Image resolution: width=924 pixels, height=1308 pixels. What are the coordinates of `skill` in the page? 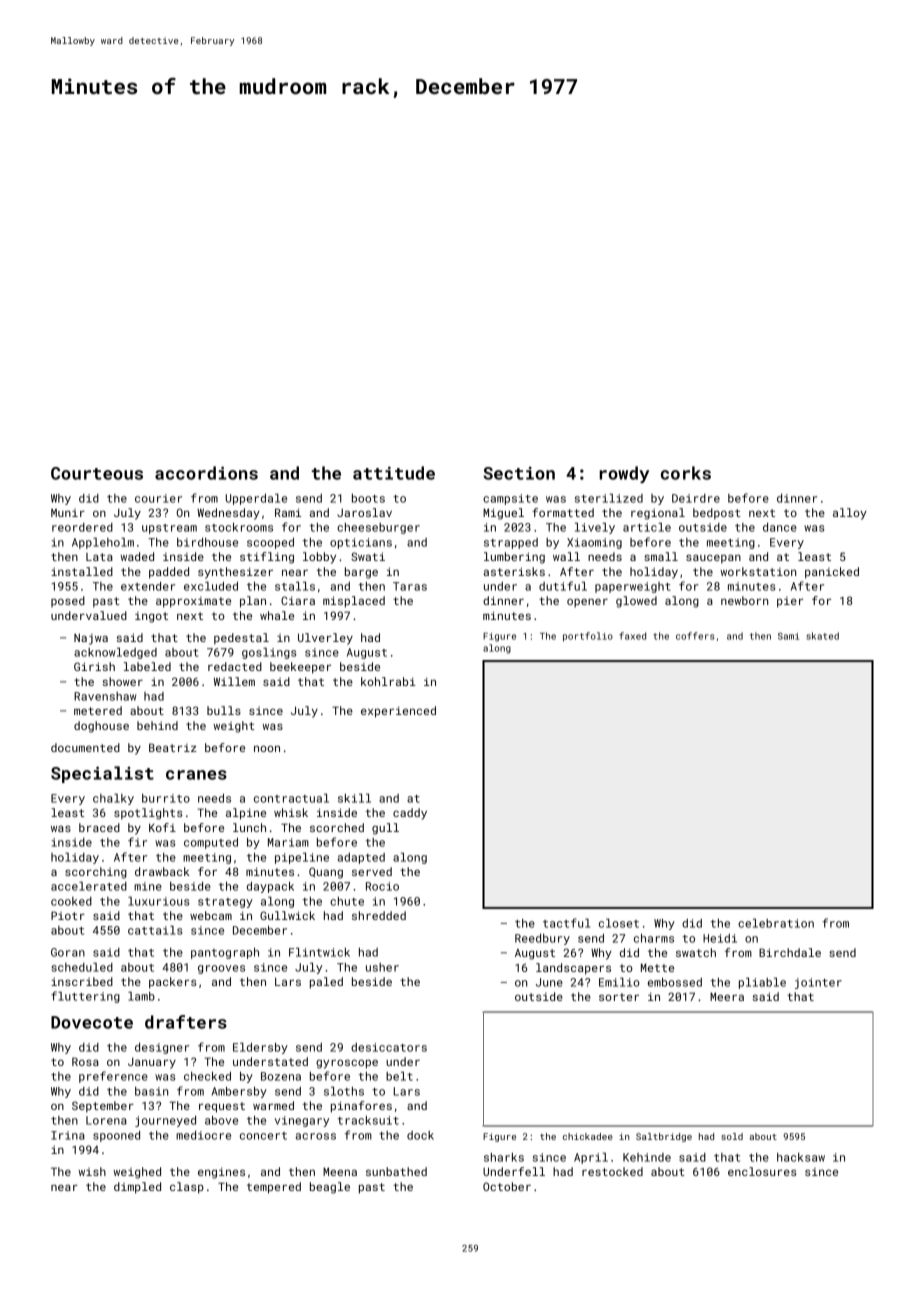 It's located at (354, 798).
